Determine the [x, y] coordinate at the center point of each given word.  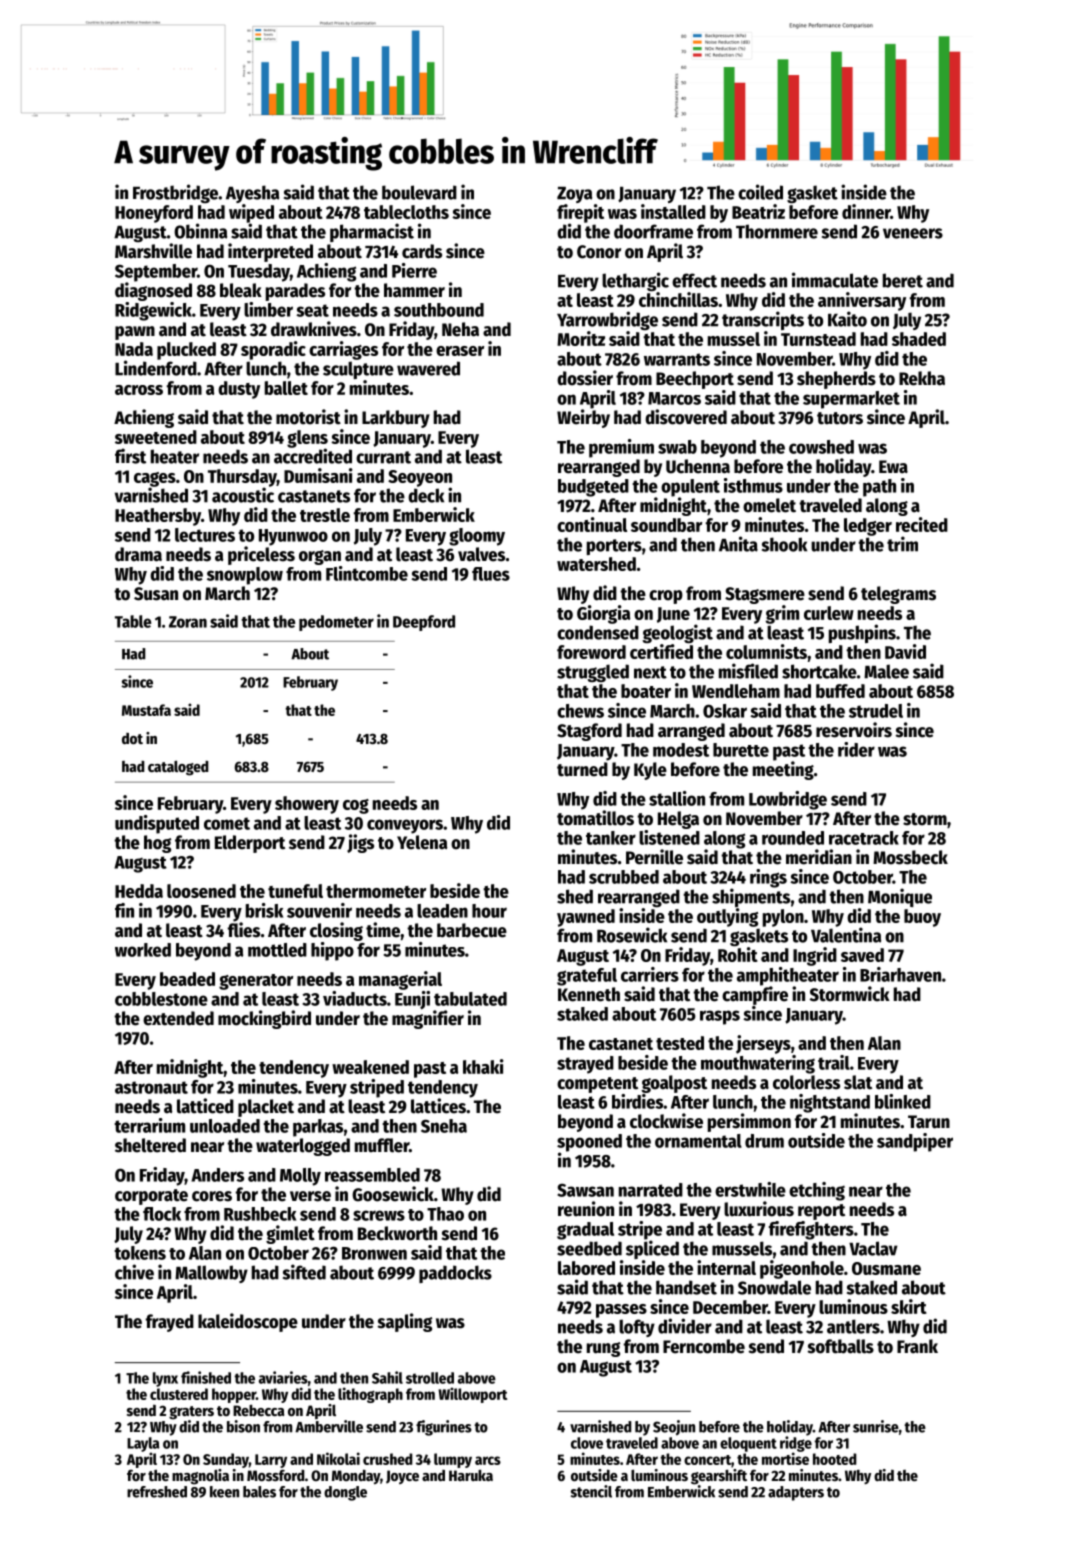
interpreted [270, 252]
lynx [165, 1379]
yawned [586, 918]
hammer [414, 290]
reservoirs [854, 730]
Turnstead [818, 339]
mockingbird [264, 1019]
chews [580, 711]
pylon [783, 918]
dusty [239, 390]
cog [356, 806]
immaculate [835, 280]
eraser [460, 351]
